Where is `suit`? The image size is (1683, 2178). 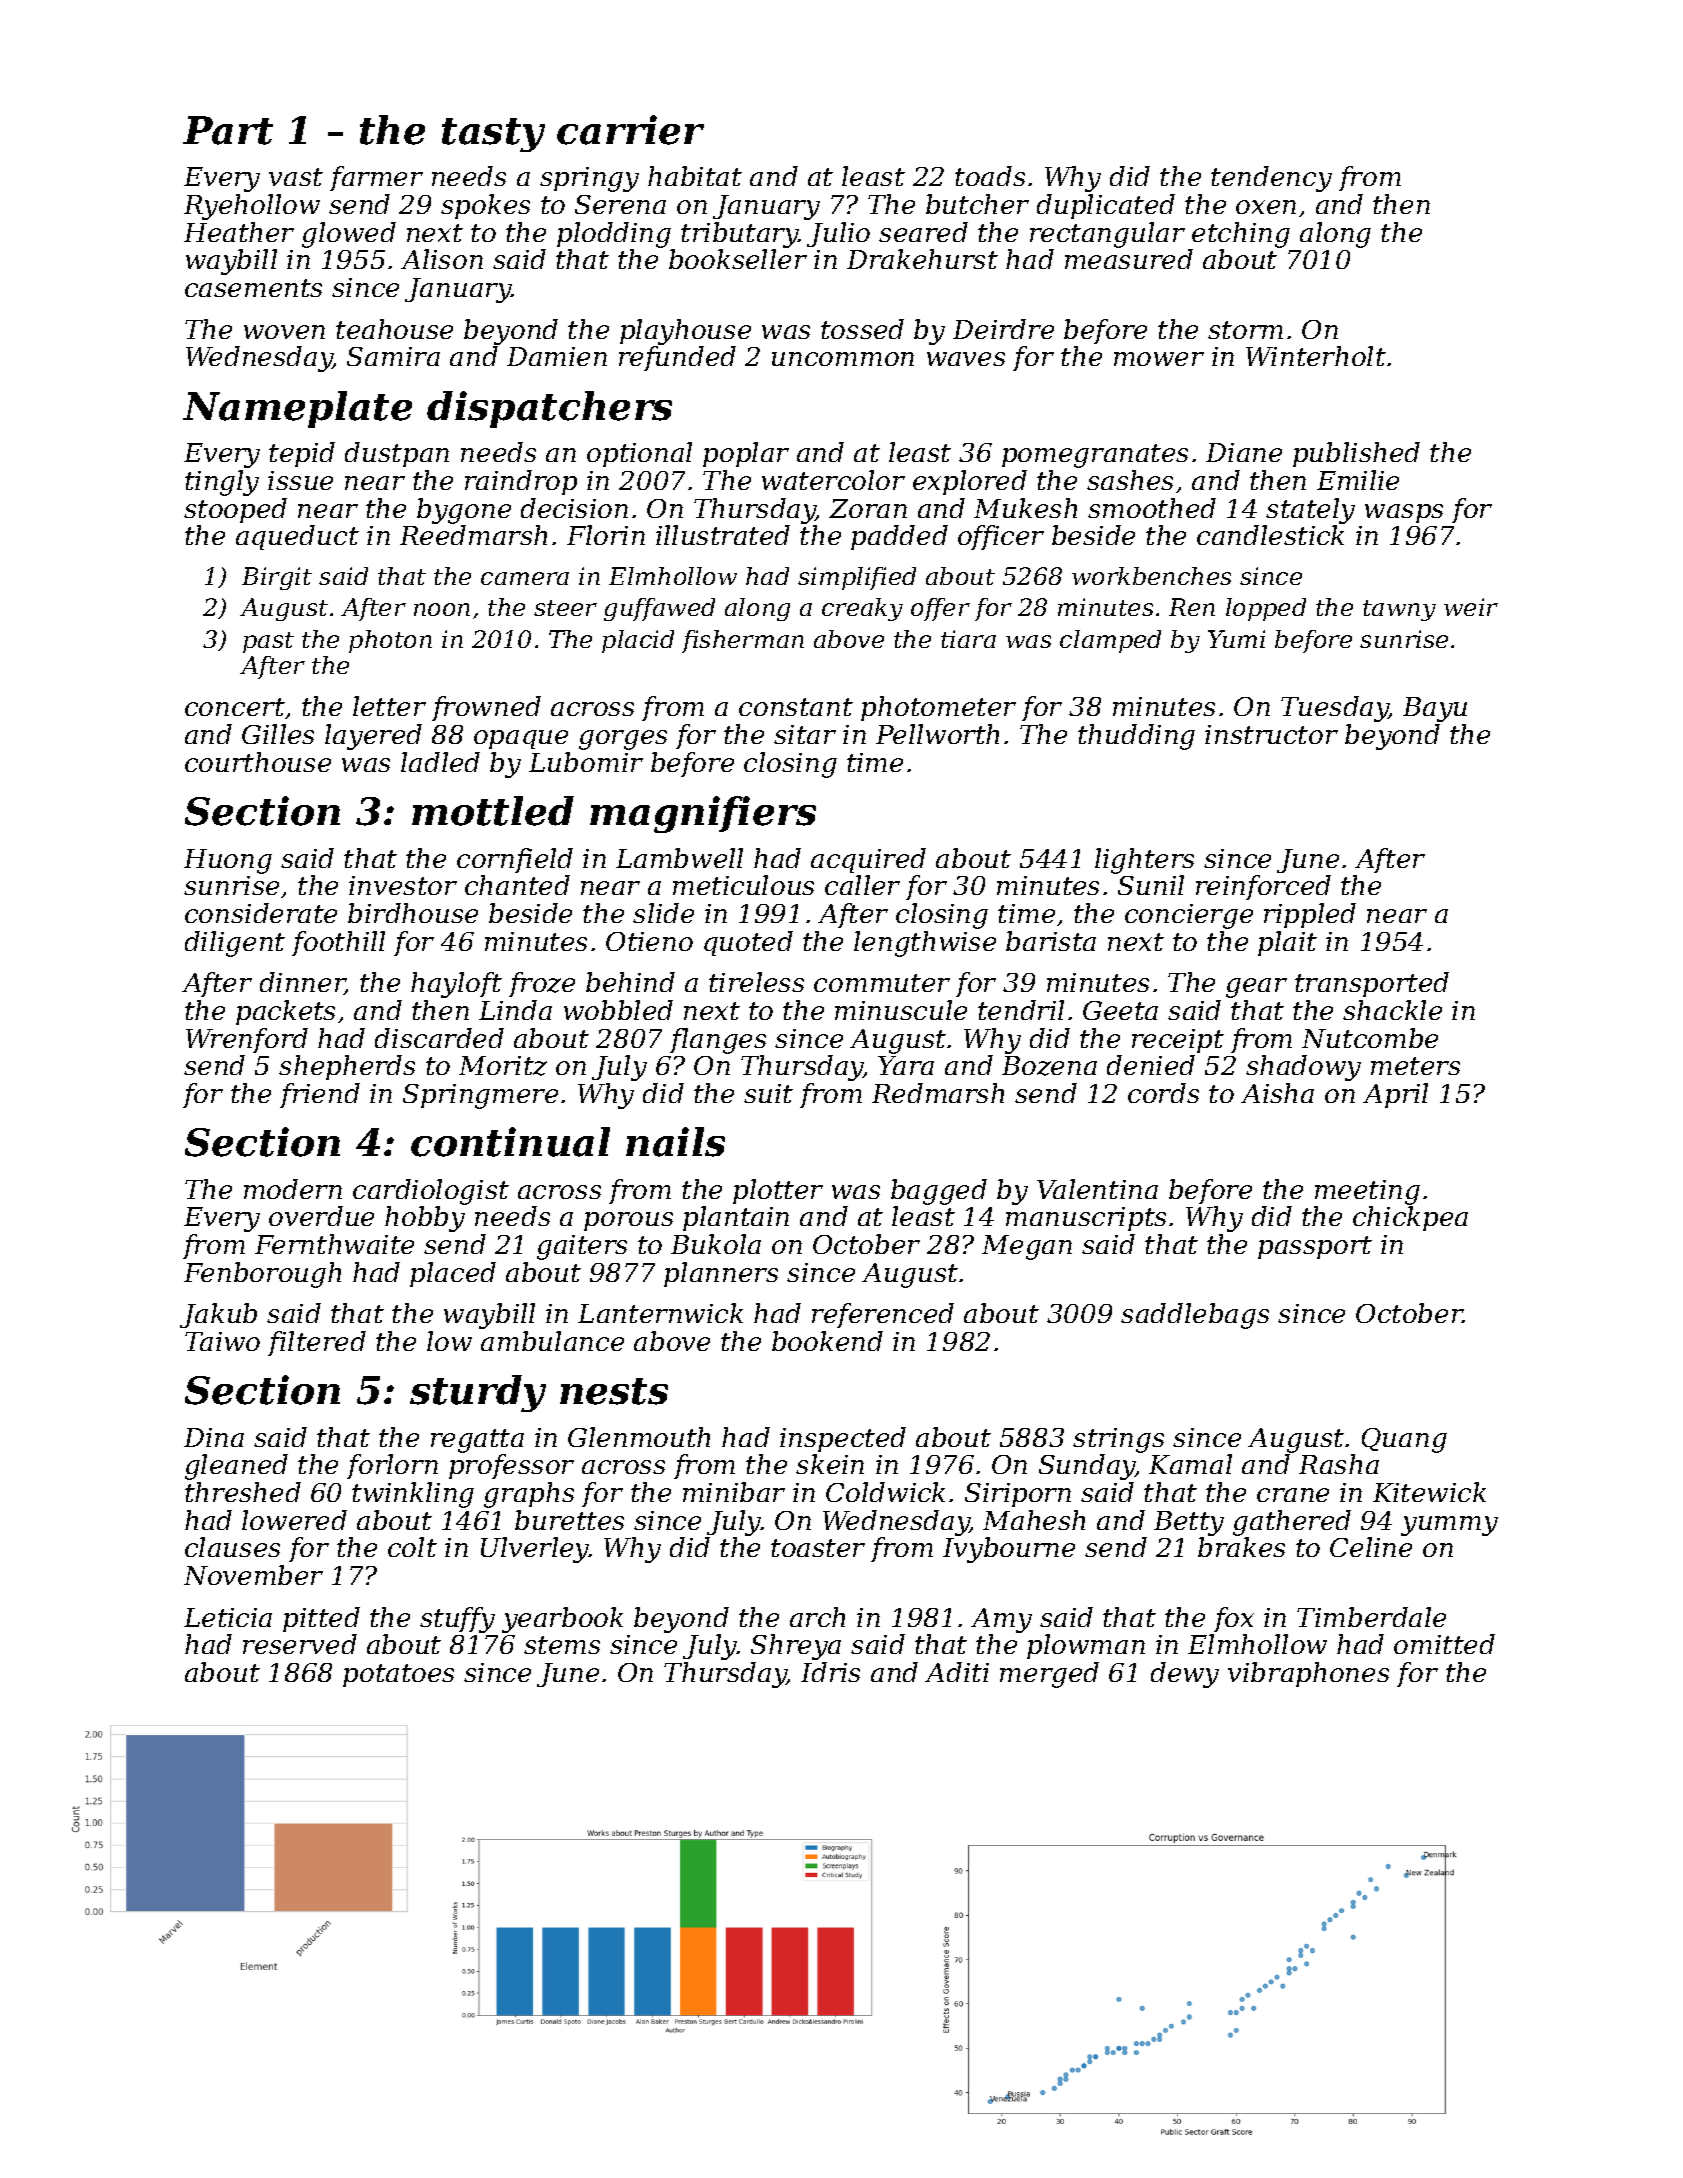 suit is located at coordinates (768, 1093).
